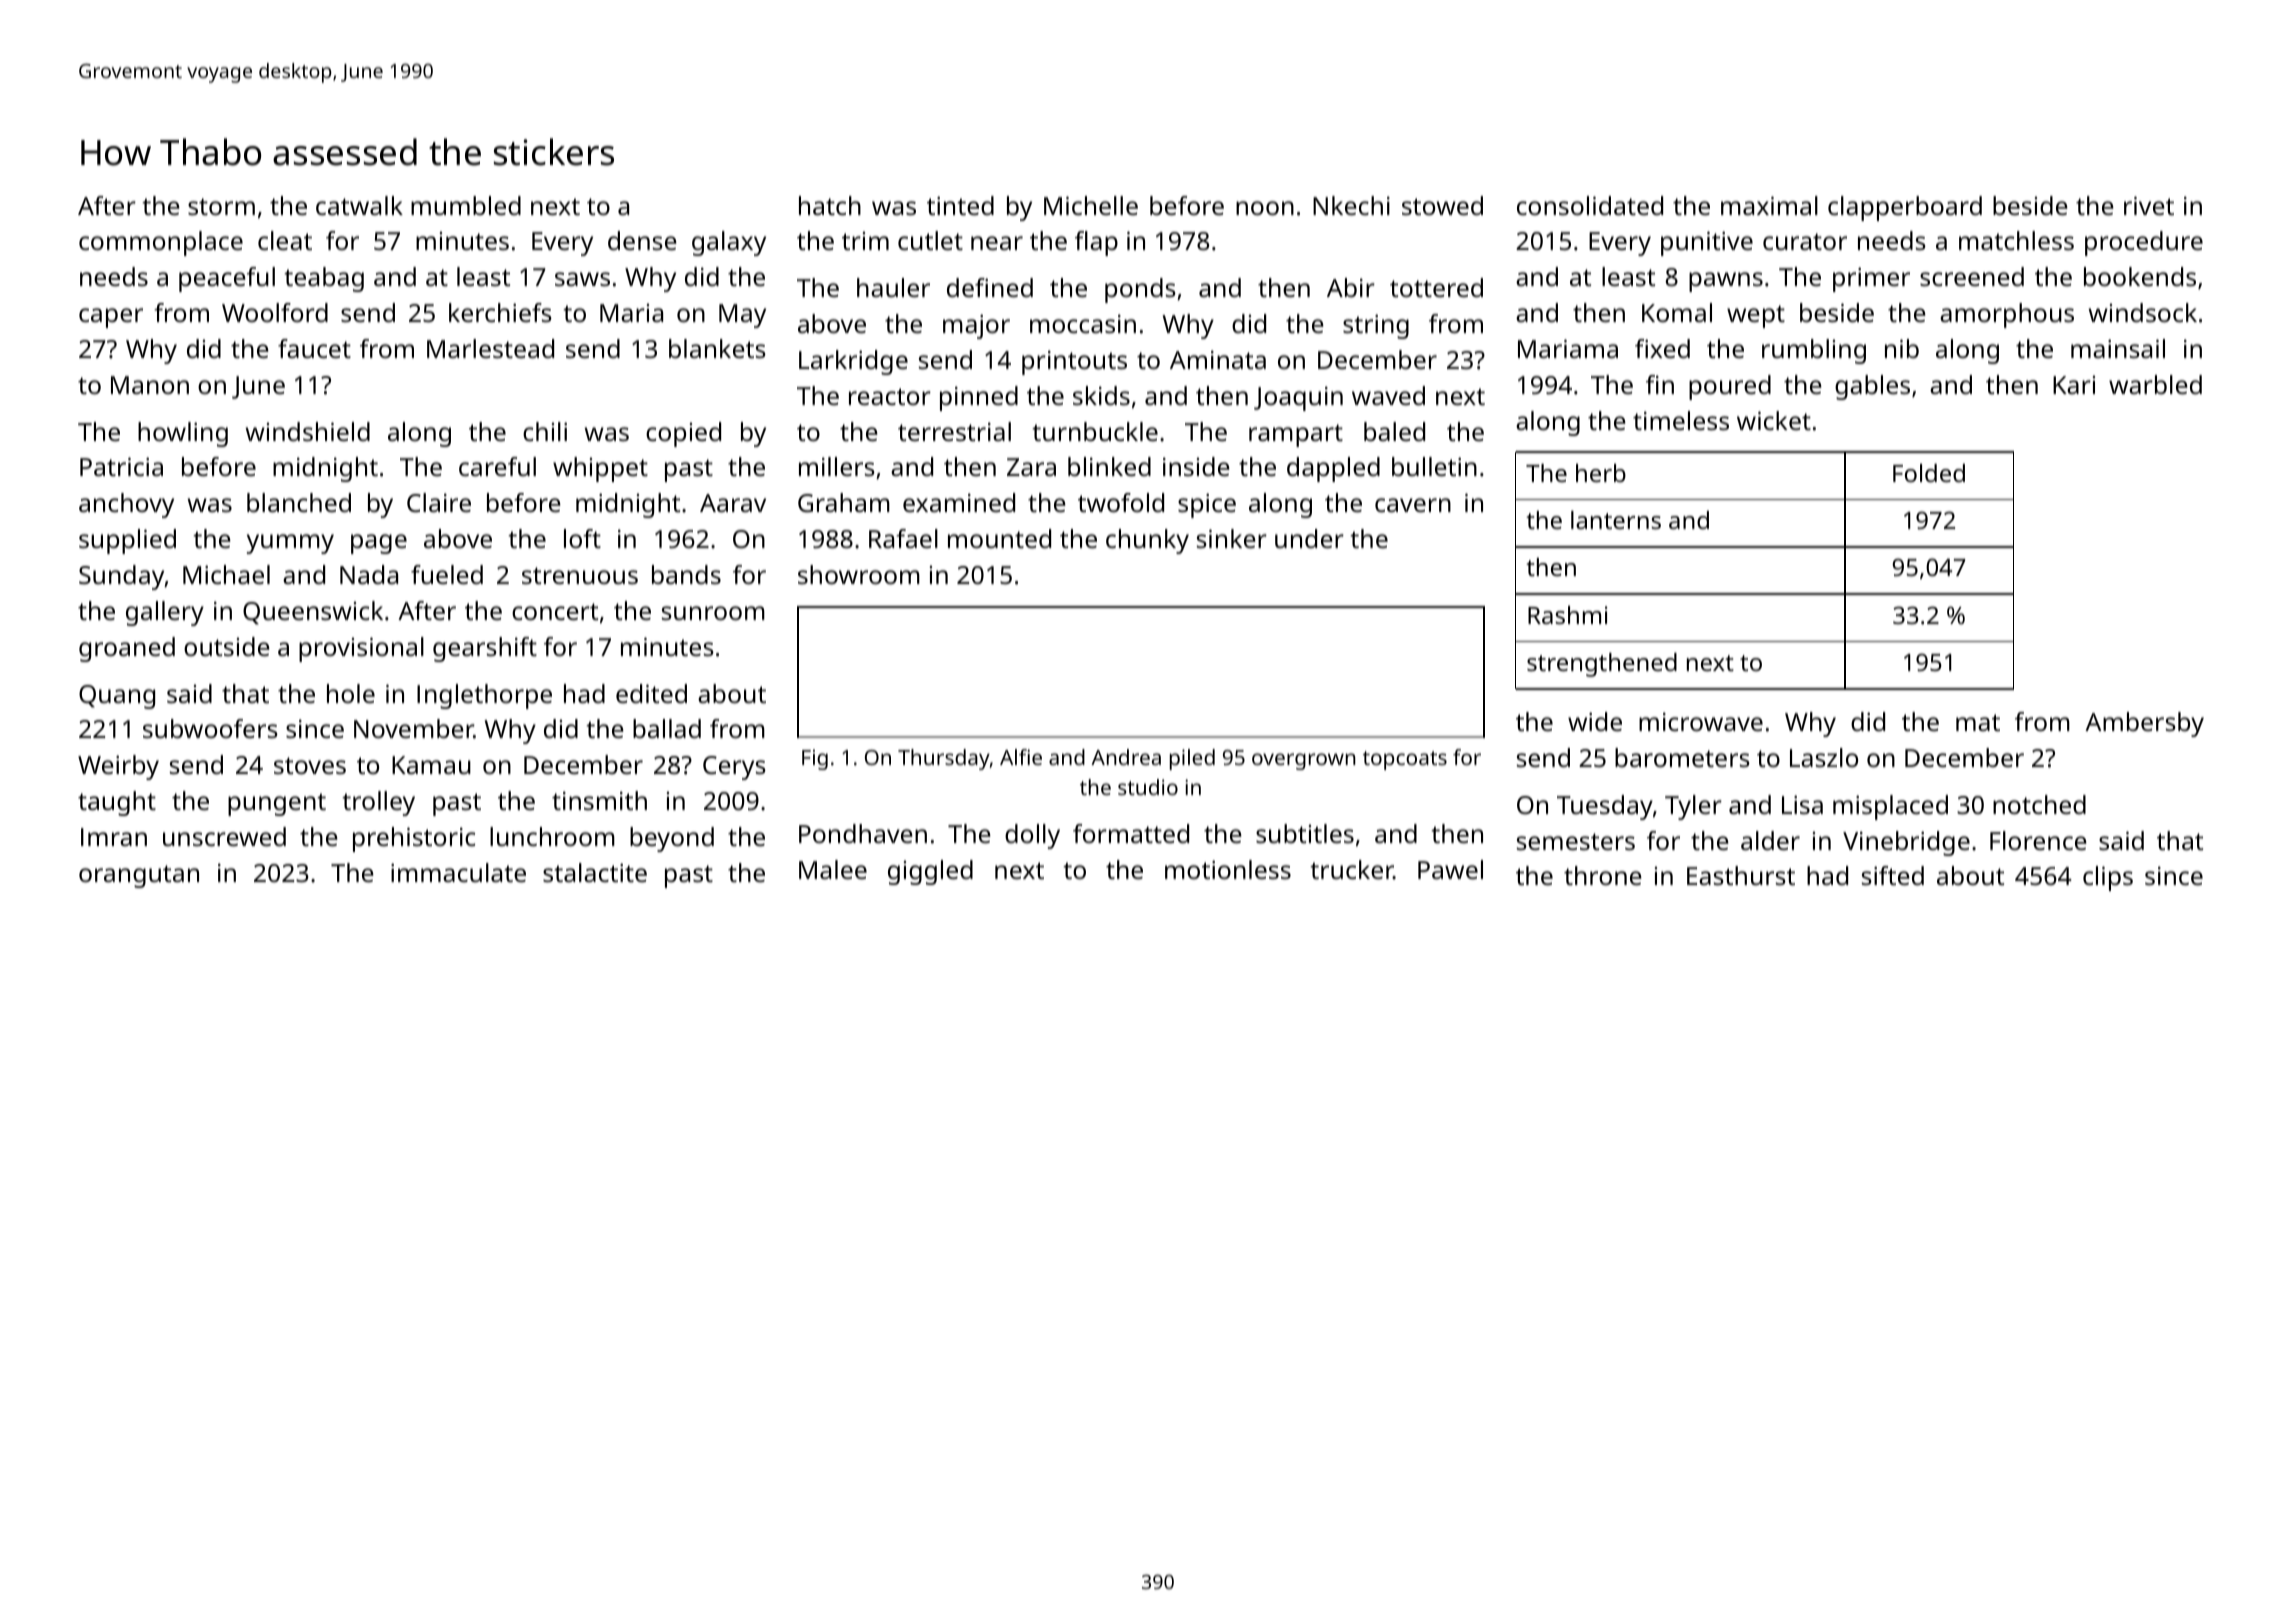 This document has height=1614, width=2282. I want to click on Nkechi, so click(1351, 205).
